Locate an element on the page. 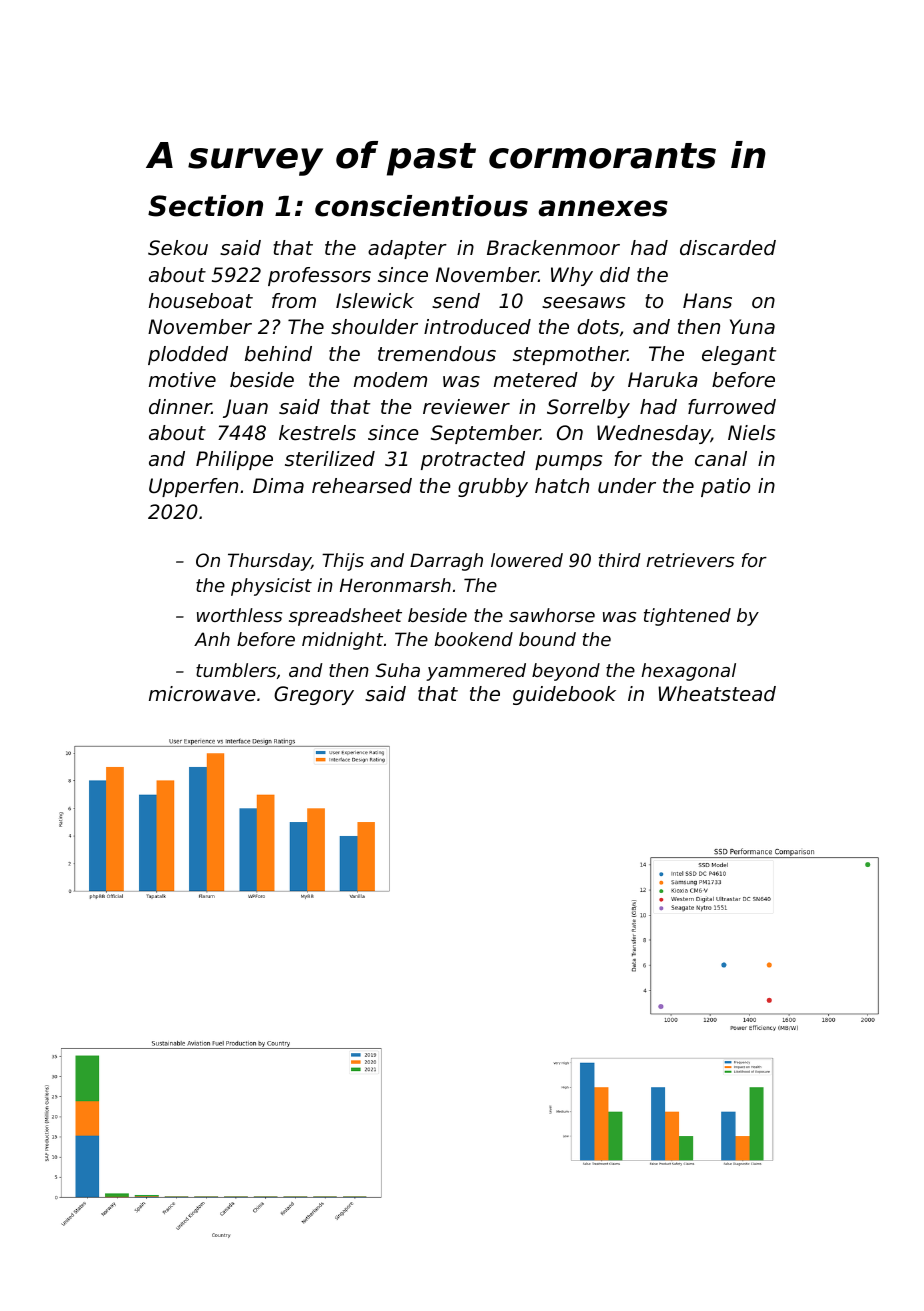 Image resolution: width=924 pixels, height=1311 pixels. Section is located at coordinates (205, 206).
